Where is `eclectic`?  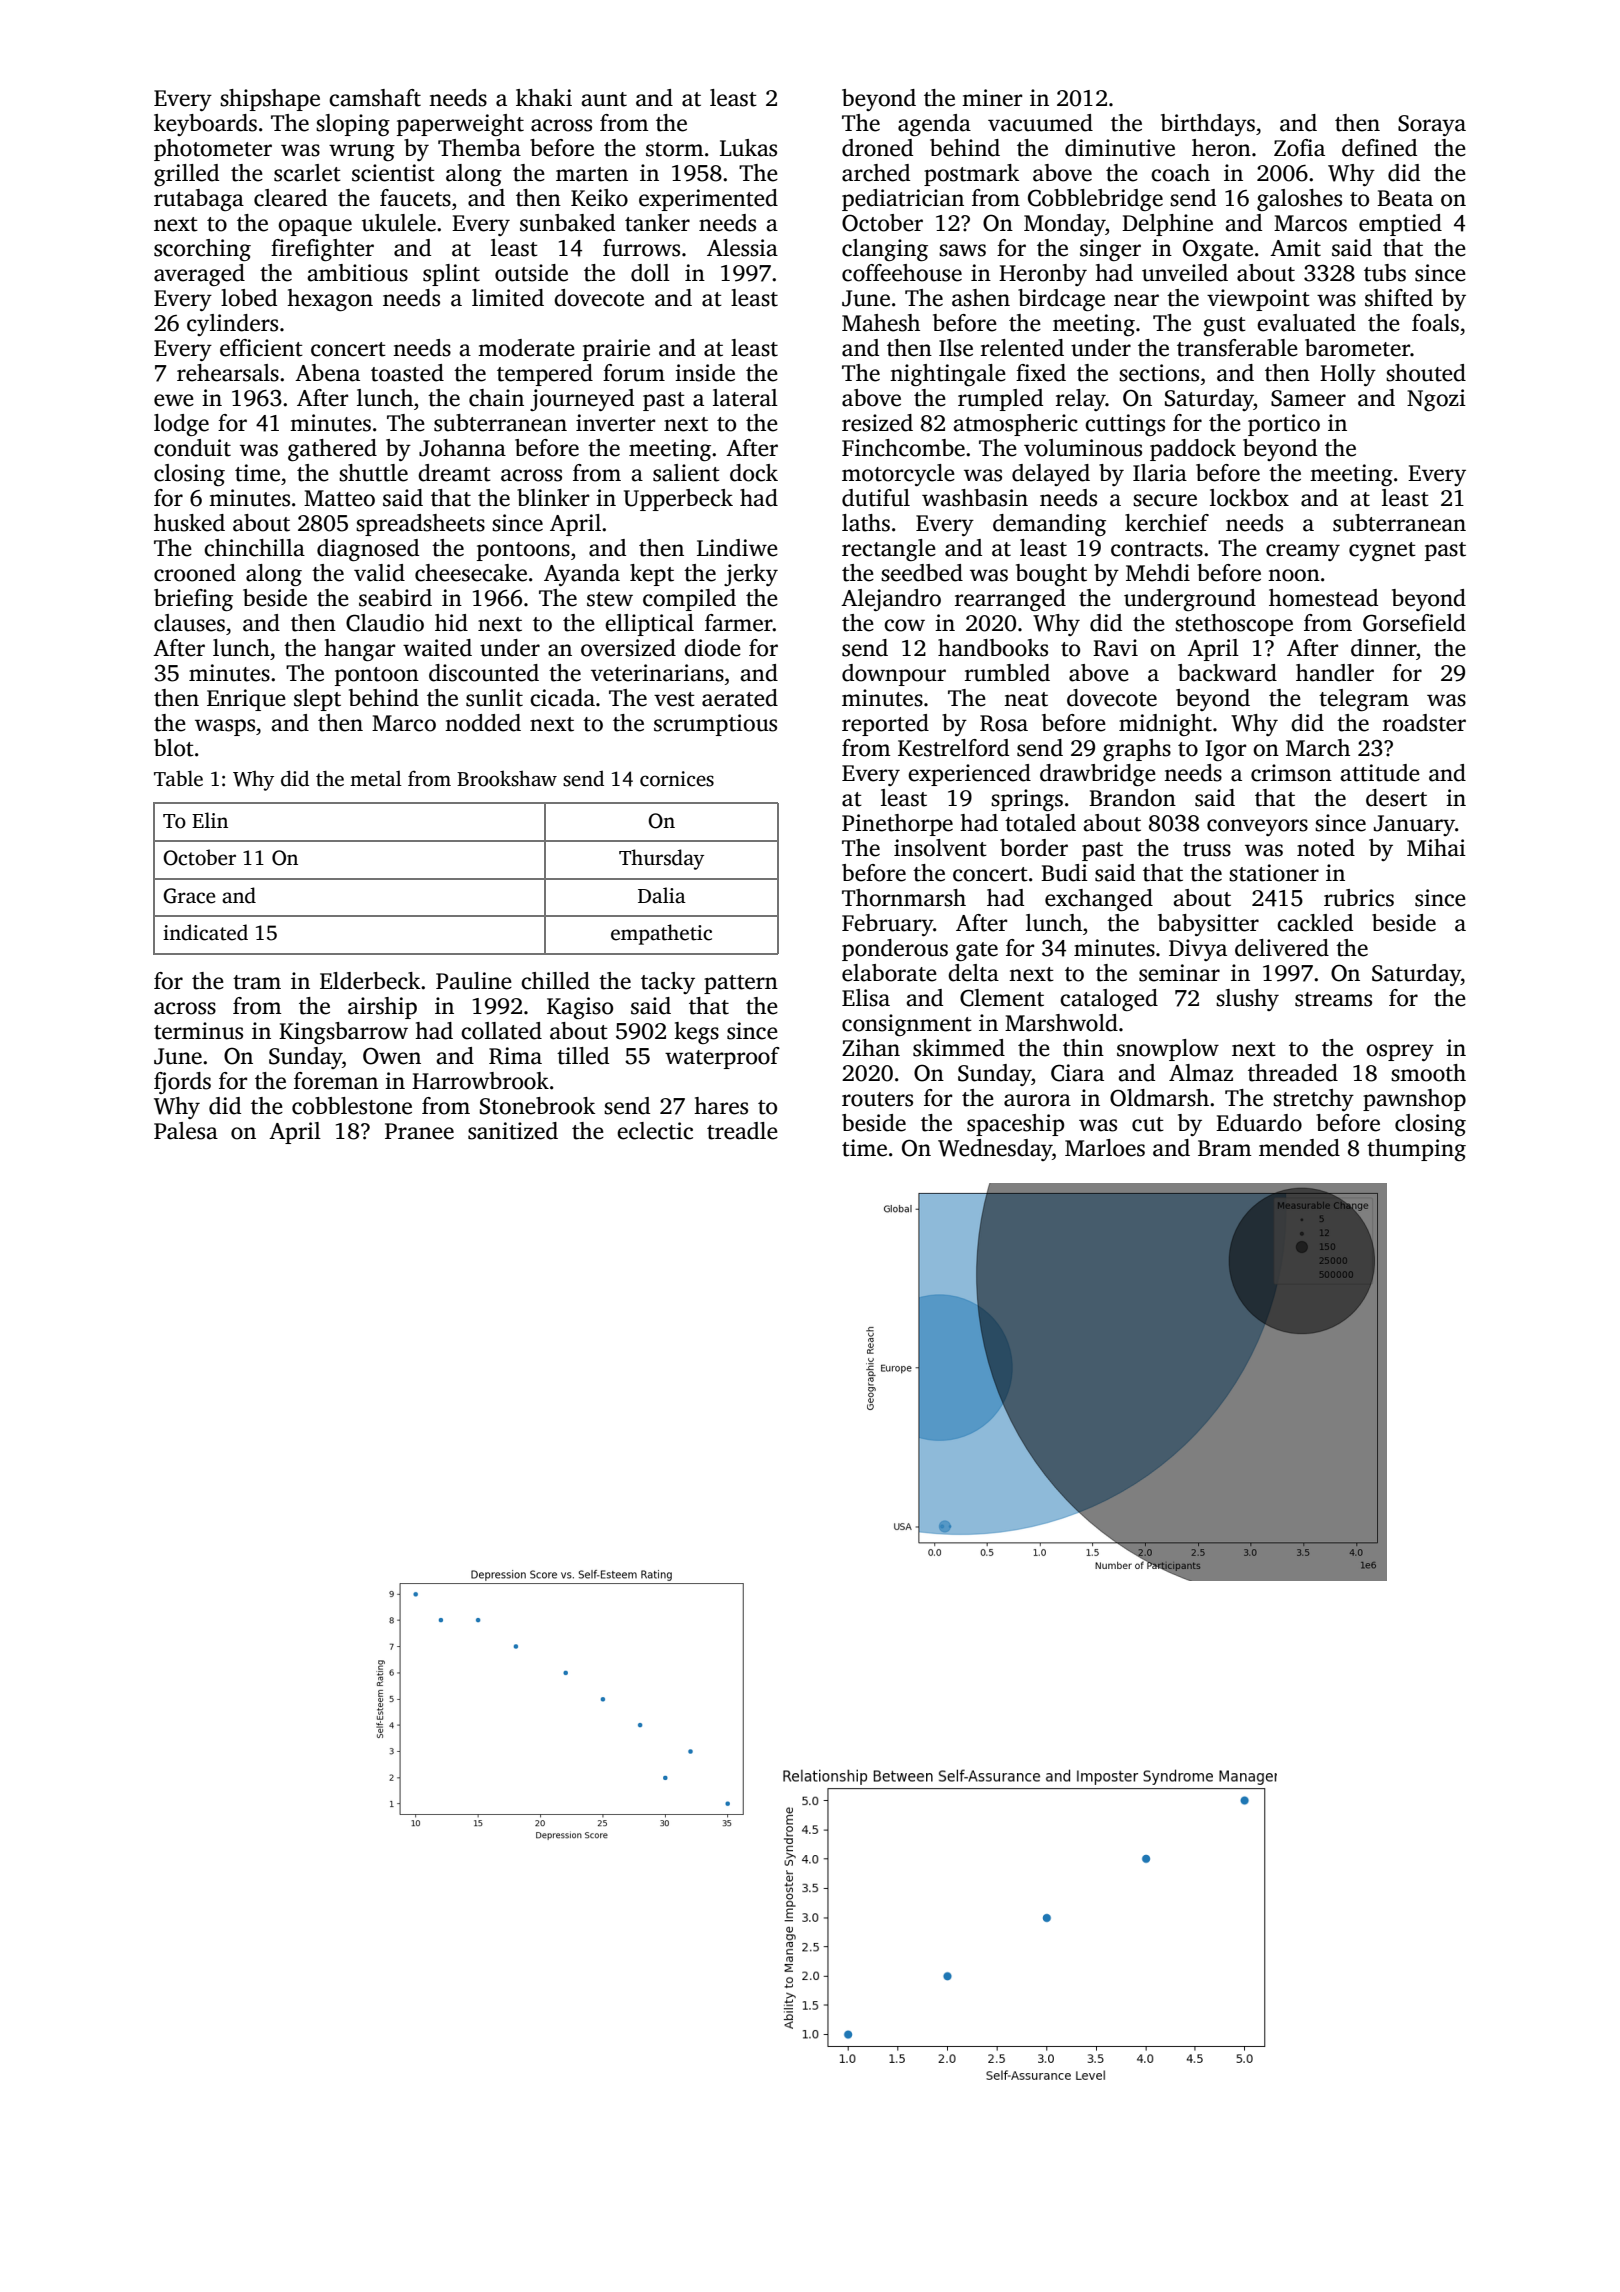
eclectic is located at coordinates (655, 1131).
